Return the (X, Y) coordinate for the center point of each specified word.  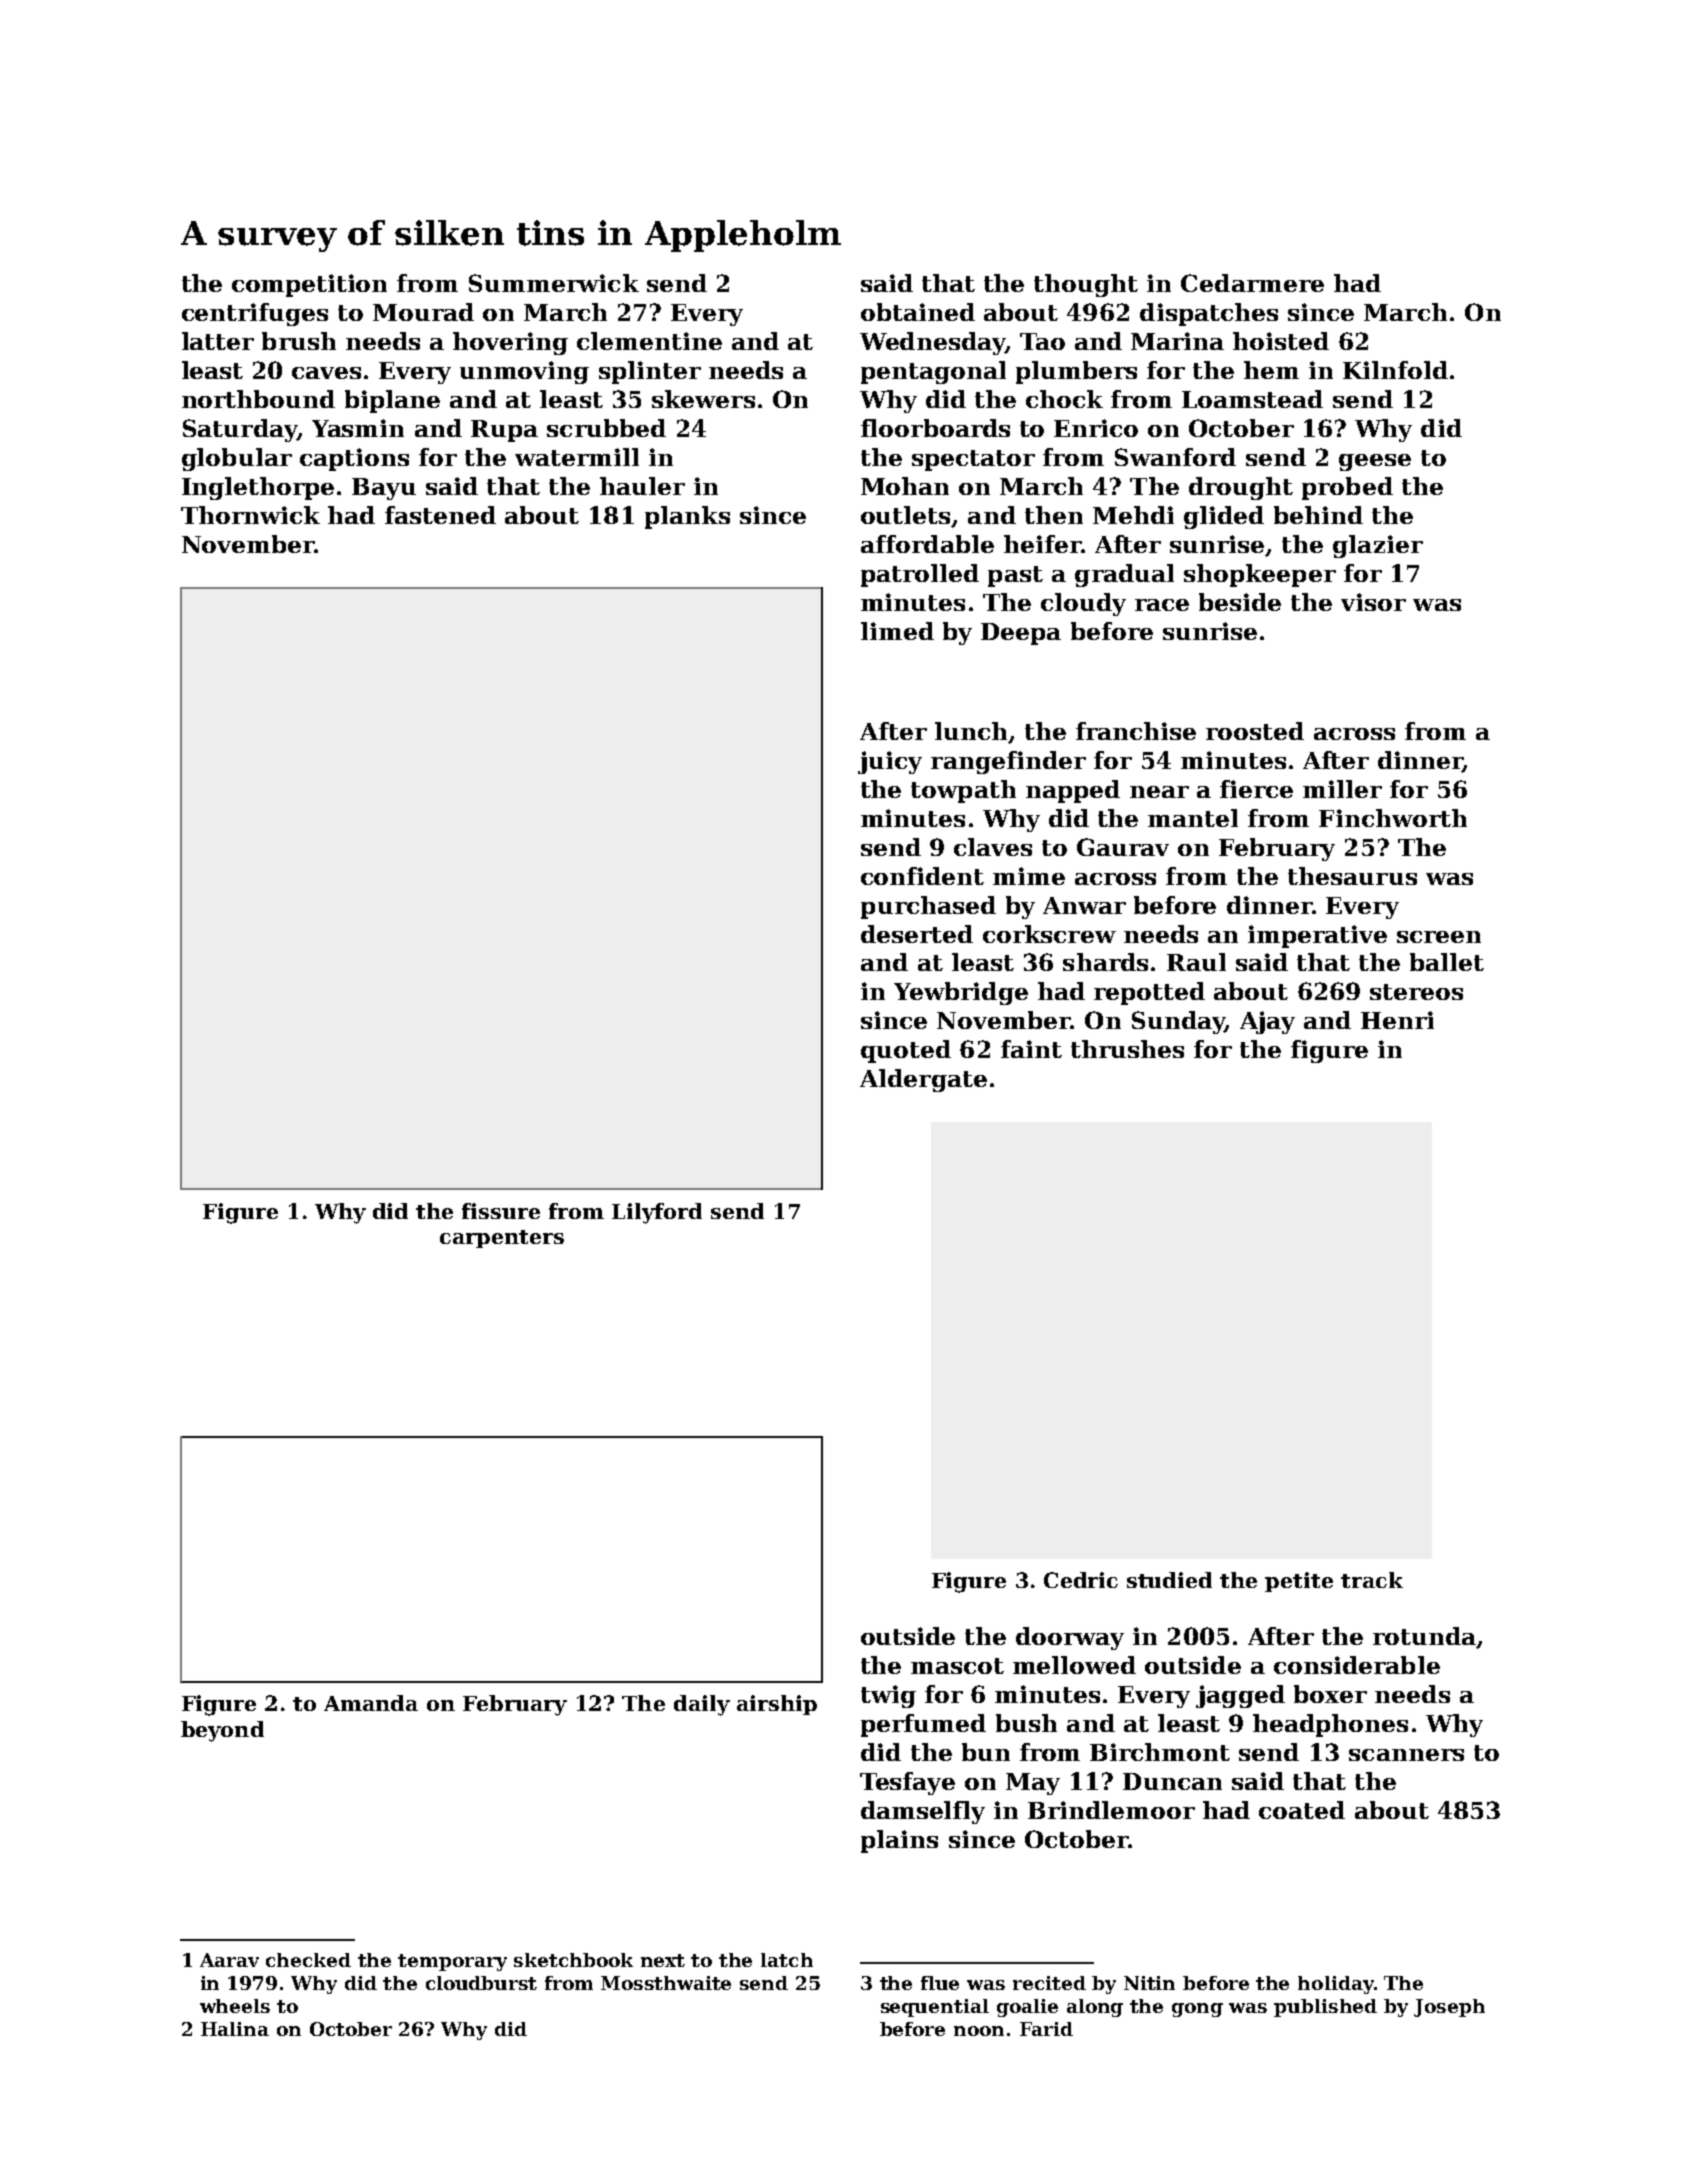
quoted (906, 1051)
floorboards (935, 428)
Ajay (1267, 1022)
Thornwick (250, 515)
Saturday (240, 430)
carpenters (502, 1239)
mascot (957, 1666)
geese (1375, 462)
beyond (222, 1731)
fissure (501, 1211)
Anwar (1084, 905)
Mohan (905, 486)
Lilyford (657, 1213)
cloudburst (481, 1983)
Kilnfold (1395, 370)
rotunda (1424, 1636)
